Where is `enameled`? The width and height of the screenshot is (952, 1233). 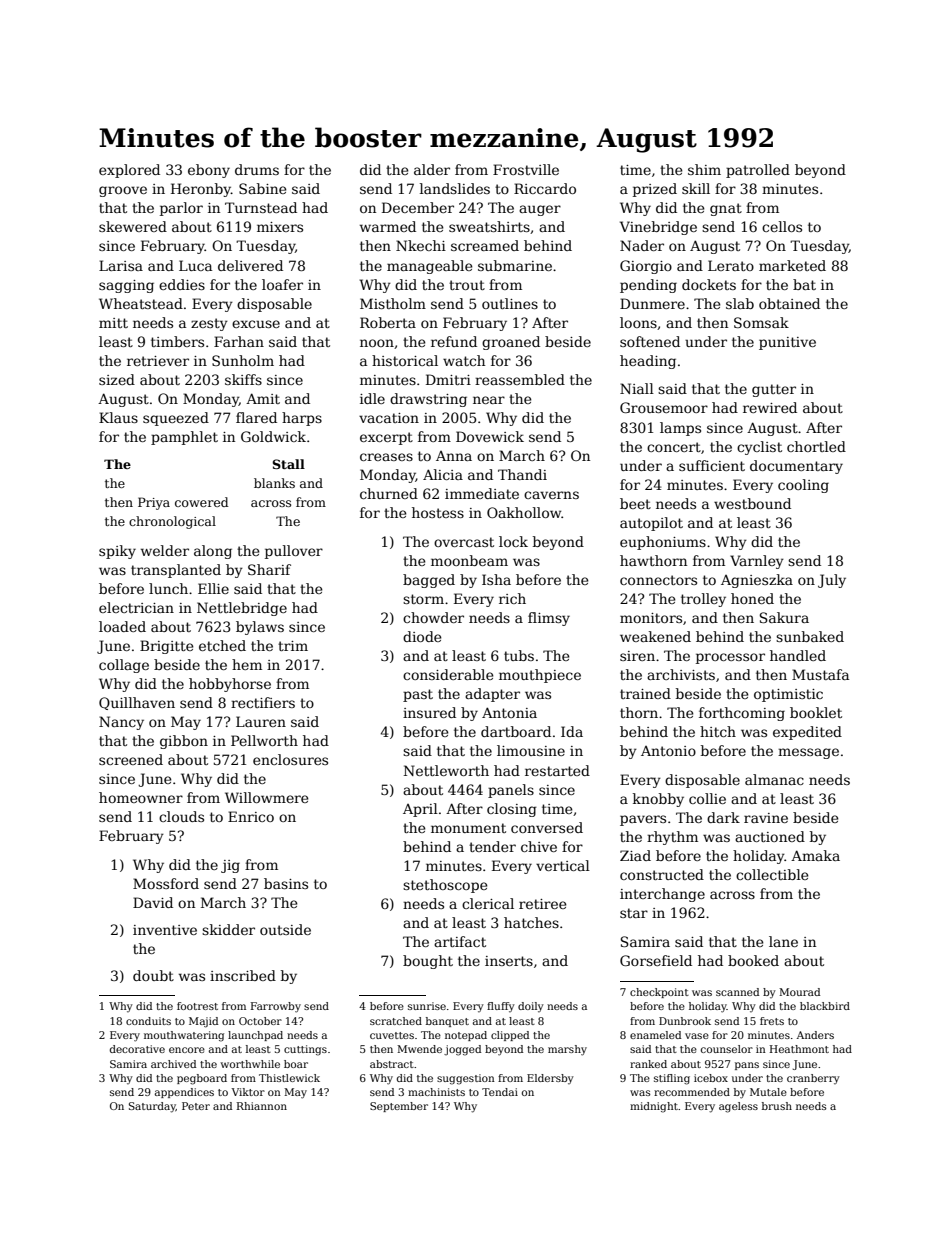
enameled is located at coordinates (655, 1035).
